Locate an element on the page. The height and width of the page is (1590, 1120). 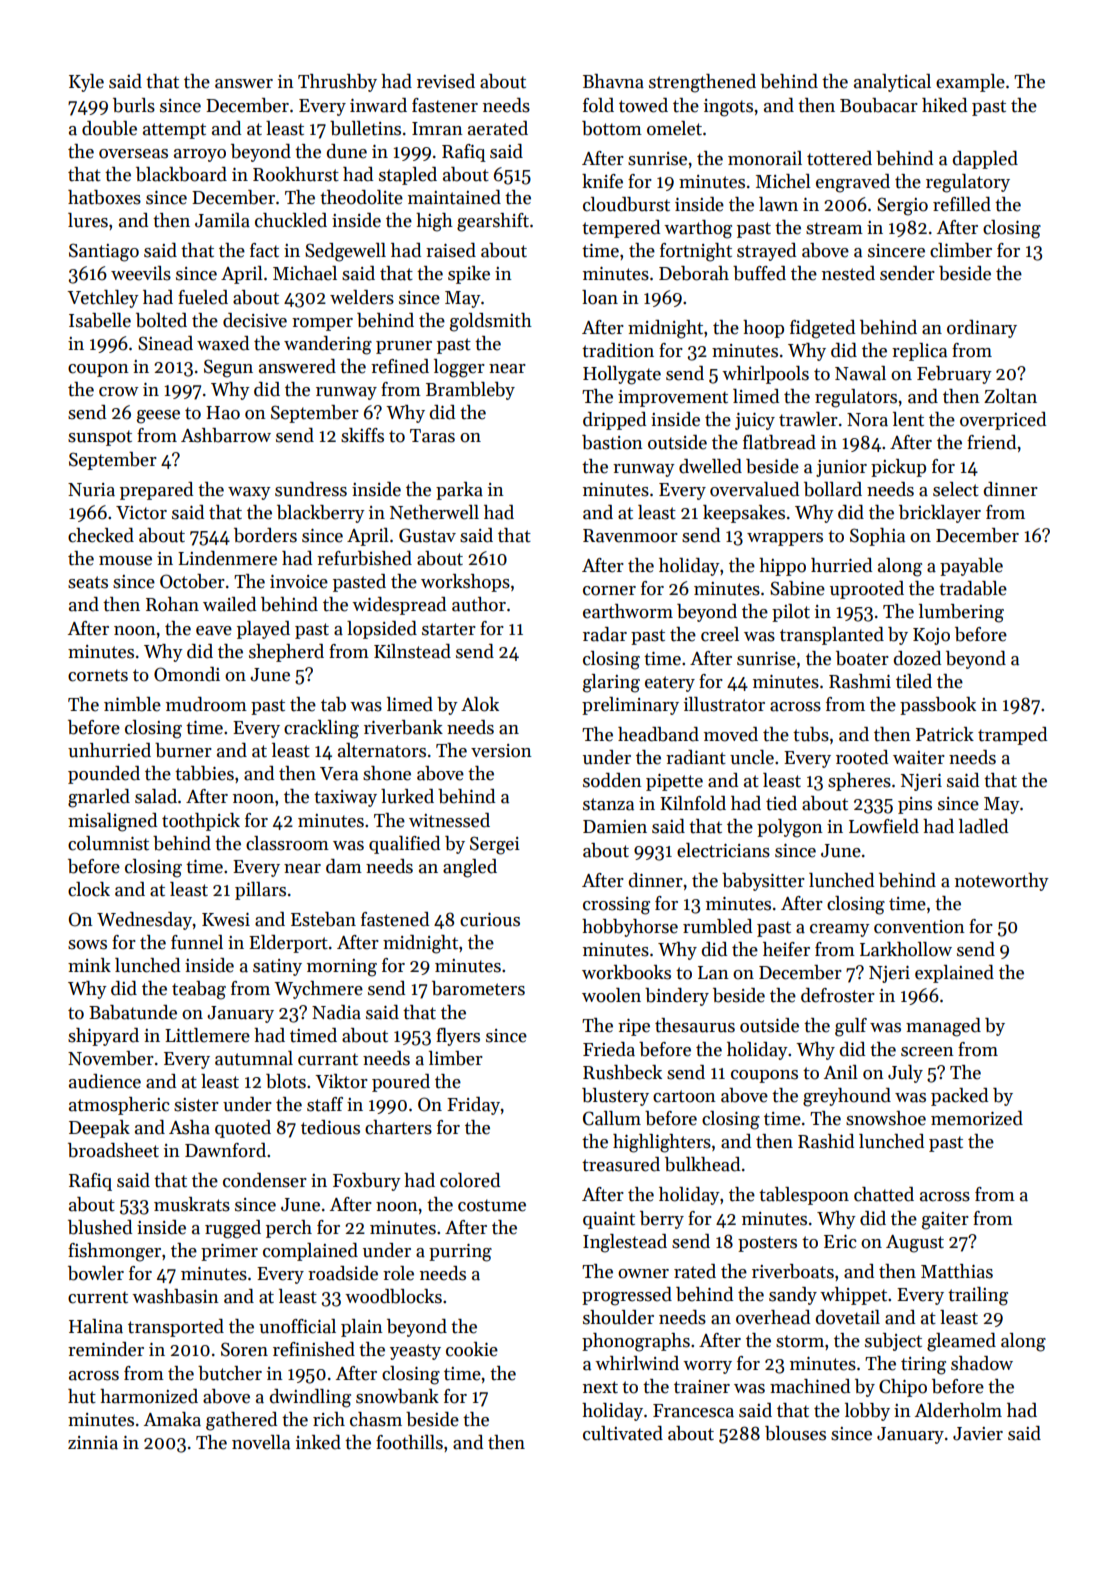
workbooks is located at coordinates (626, 972).
